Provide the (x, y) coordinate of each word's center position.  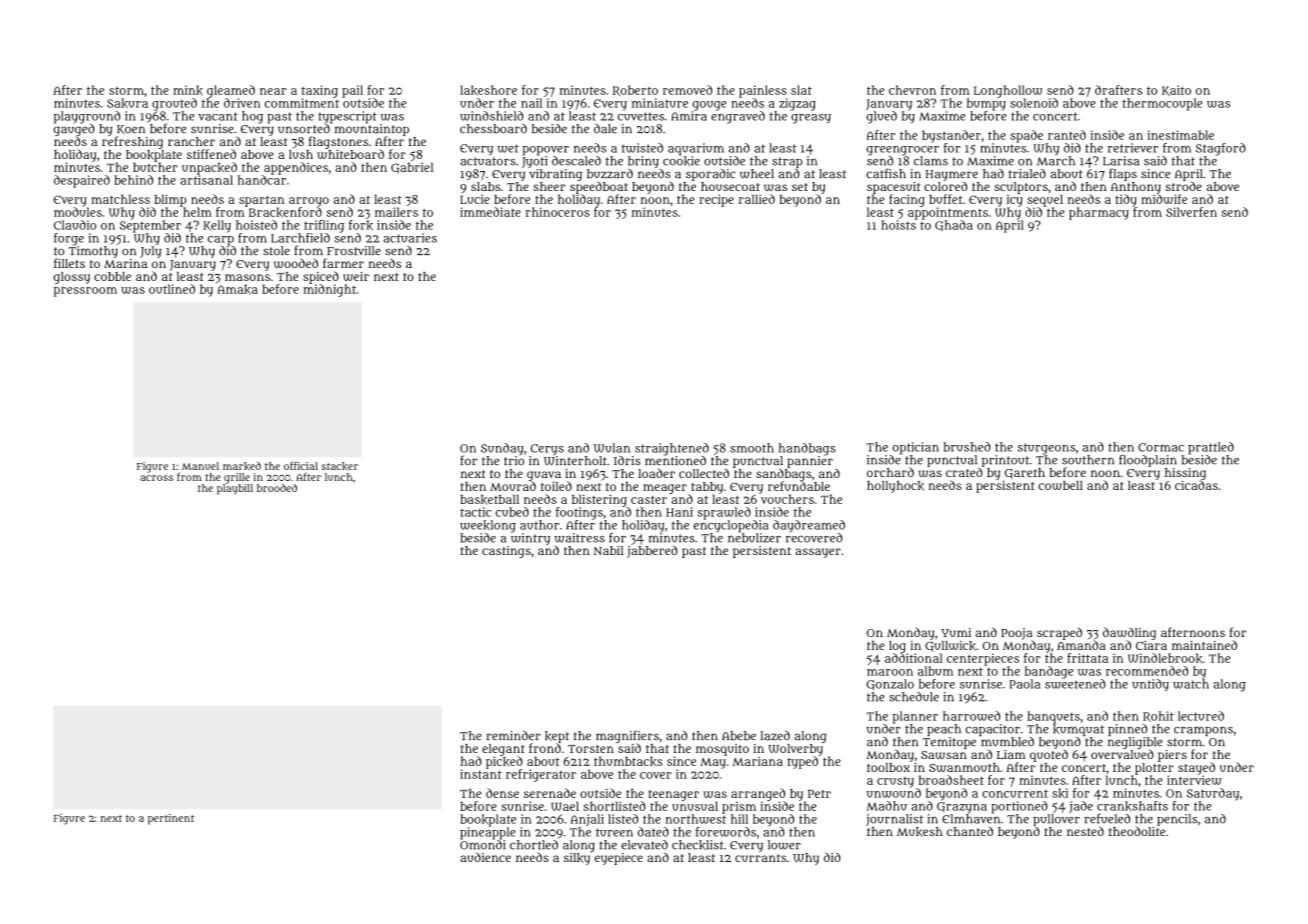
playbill (235, 489)
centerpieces (983, 659)
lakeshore (488, 90)
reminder (514, 735)
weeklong (488, 526)
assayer (818, 553)
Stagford (1221, 149)
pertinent (171, 819)
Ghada (954, 225)
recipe (716, 200)
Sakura (127, 103)
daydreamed (809, 526)
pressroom (85, 292)
